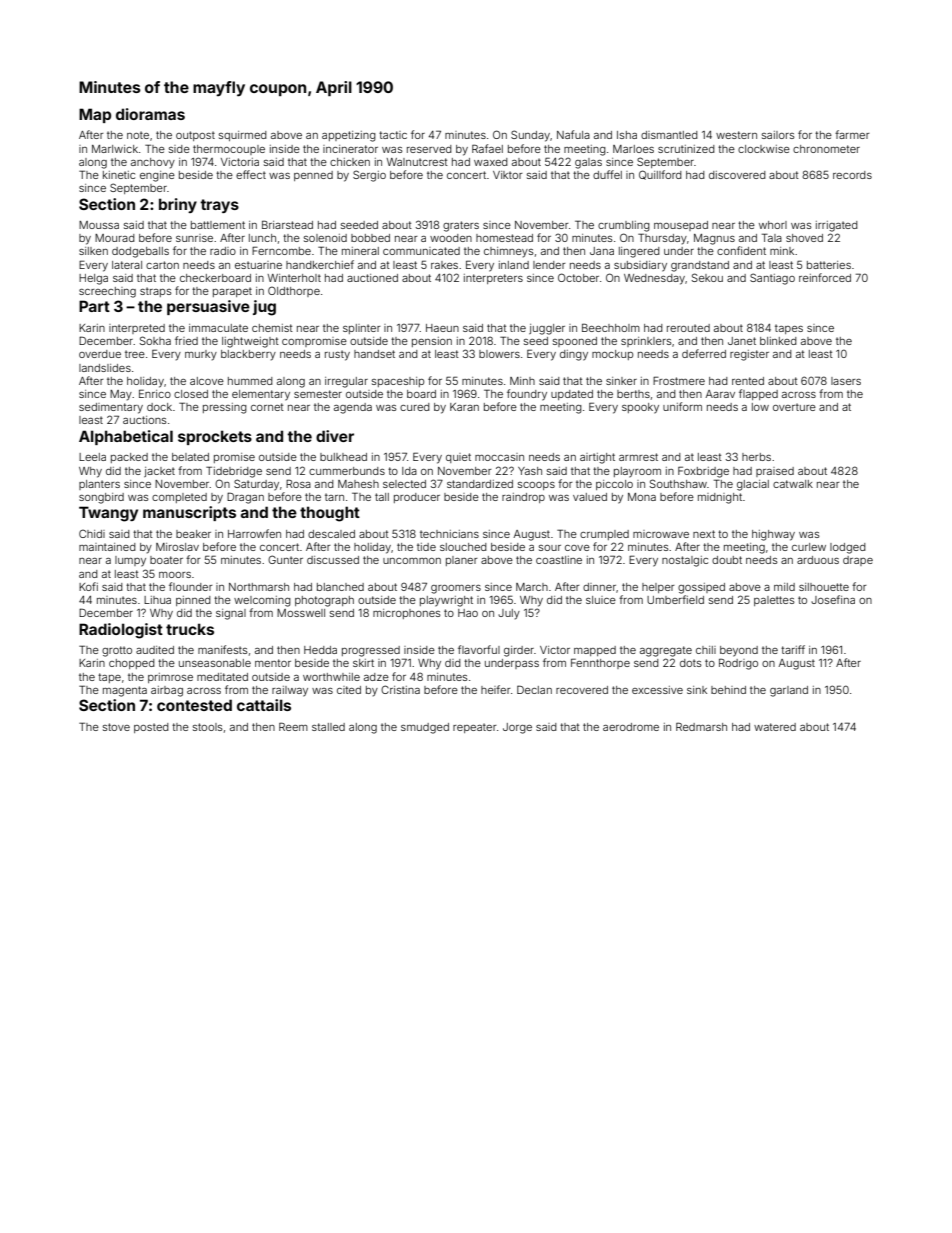 This screenshot has height=1233, width=952. I want to click on briny, so click(178, 205).
